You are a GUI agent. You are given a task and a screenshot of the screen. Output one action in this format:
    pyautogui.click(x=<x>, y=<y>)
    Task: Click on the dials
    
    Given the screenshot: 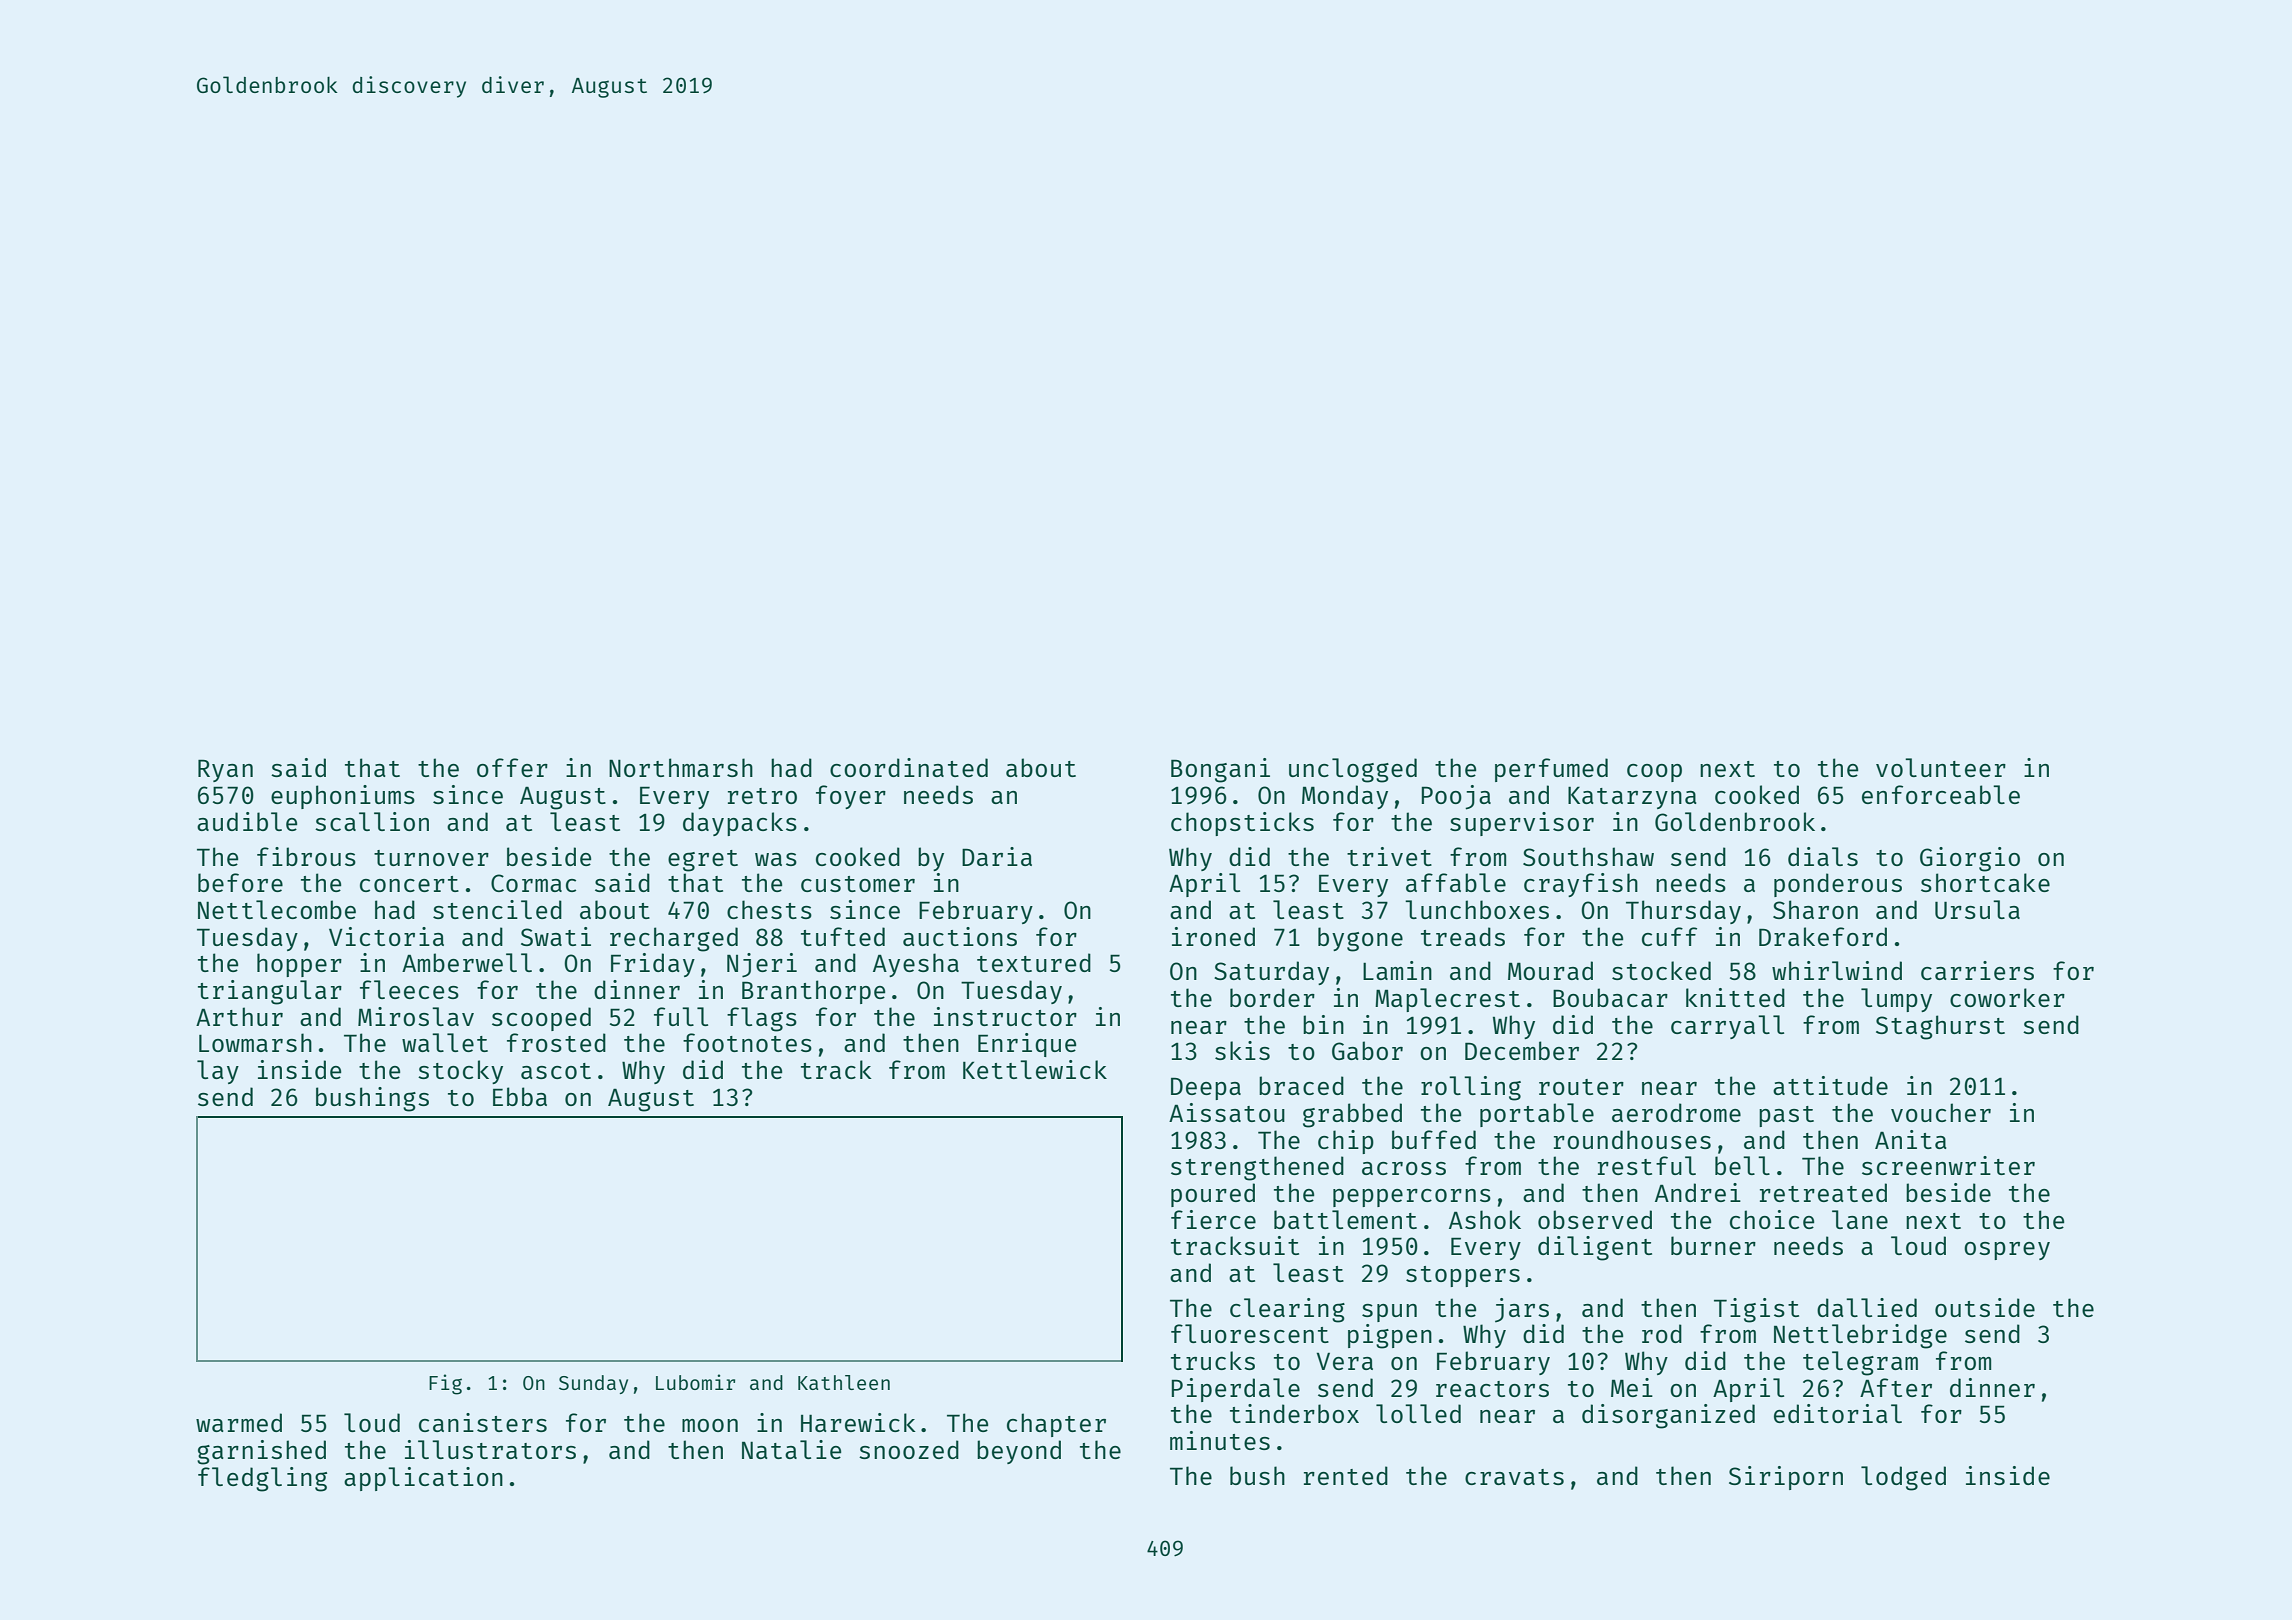 What is the action you would take?
    pyautogui.click(x=1823, y=856)
